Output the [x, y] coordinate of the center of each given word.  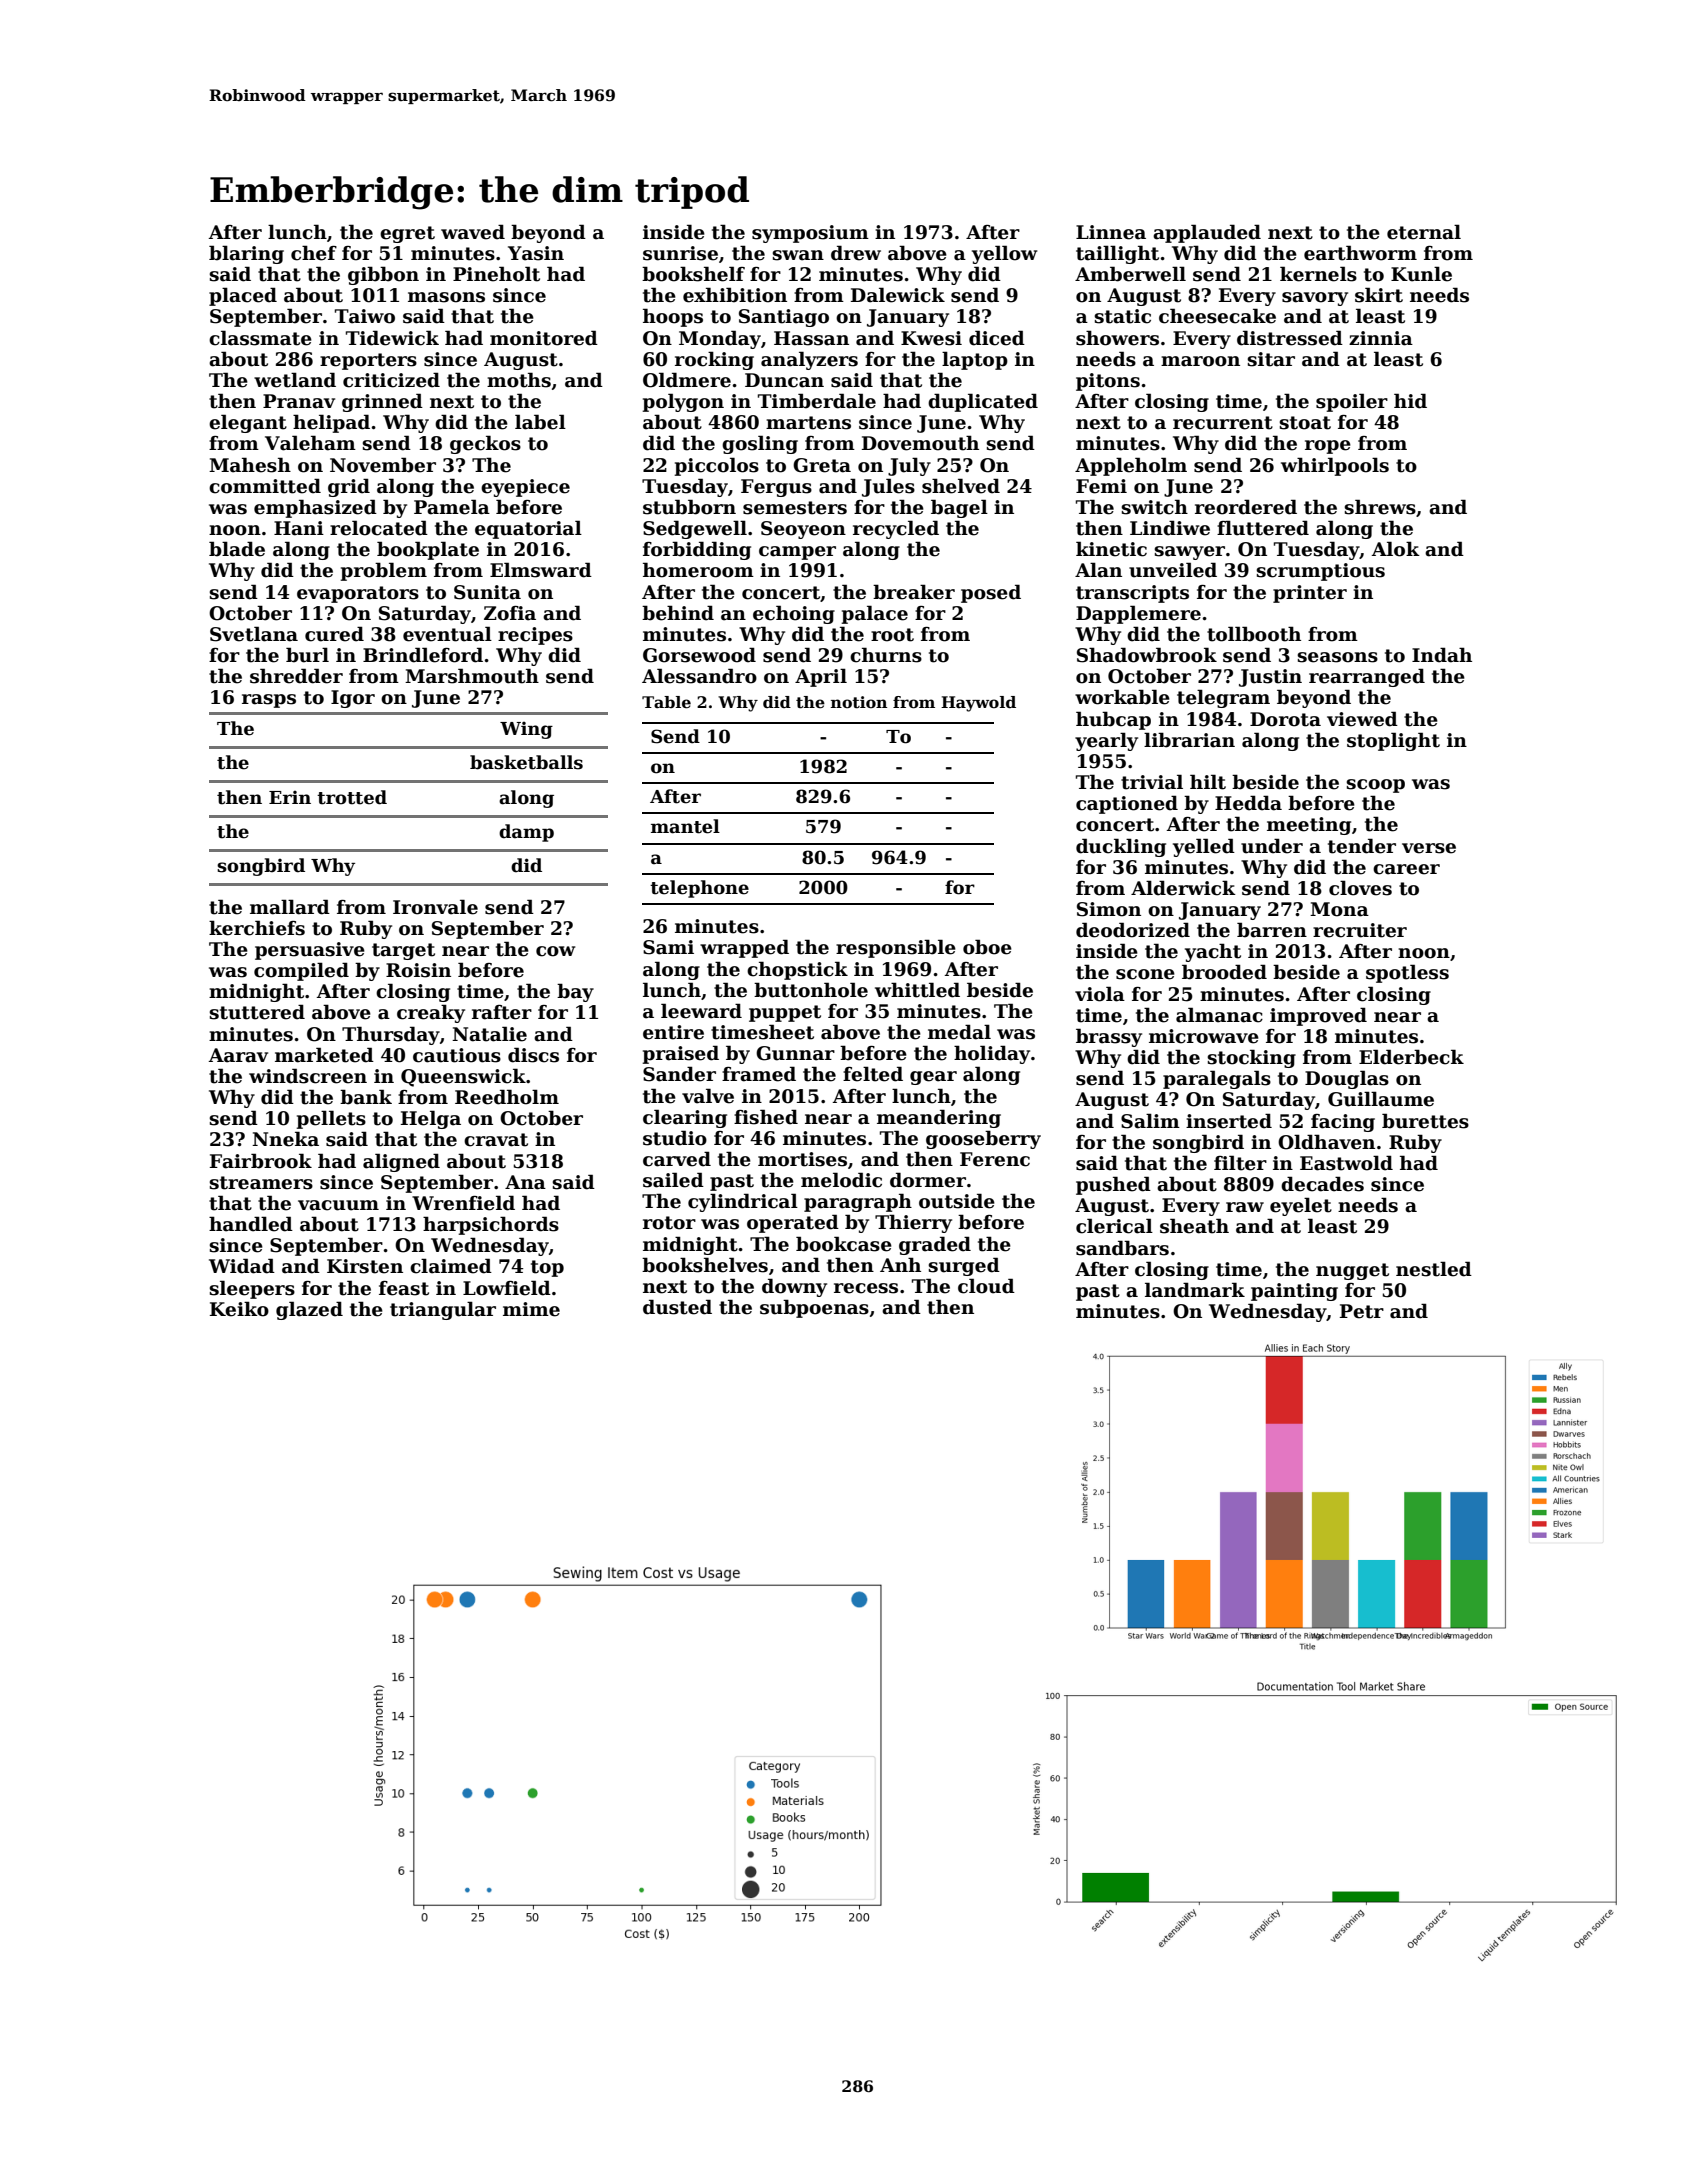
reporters [368, 361]
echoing [794, 614]
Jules [888, 487]
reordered [1246, 507]
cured [334, 634]
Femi [1101, 486]
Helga [431, 1119]
